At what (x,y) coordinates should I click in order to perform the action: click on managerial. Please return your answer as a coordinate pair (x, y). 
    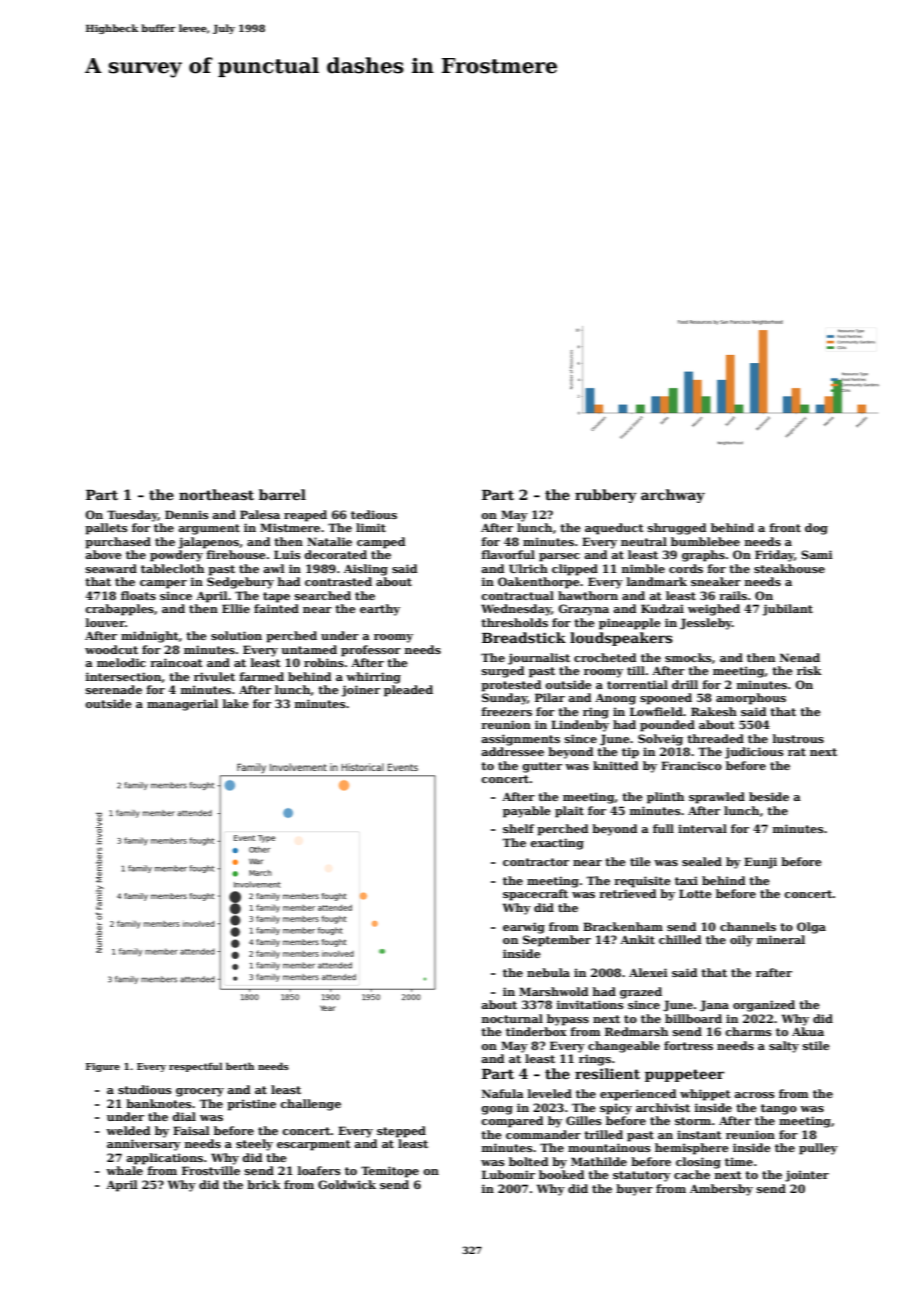
    Looking at the image, I should click on (182, 705).
